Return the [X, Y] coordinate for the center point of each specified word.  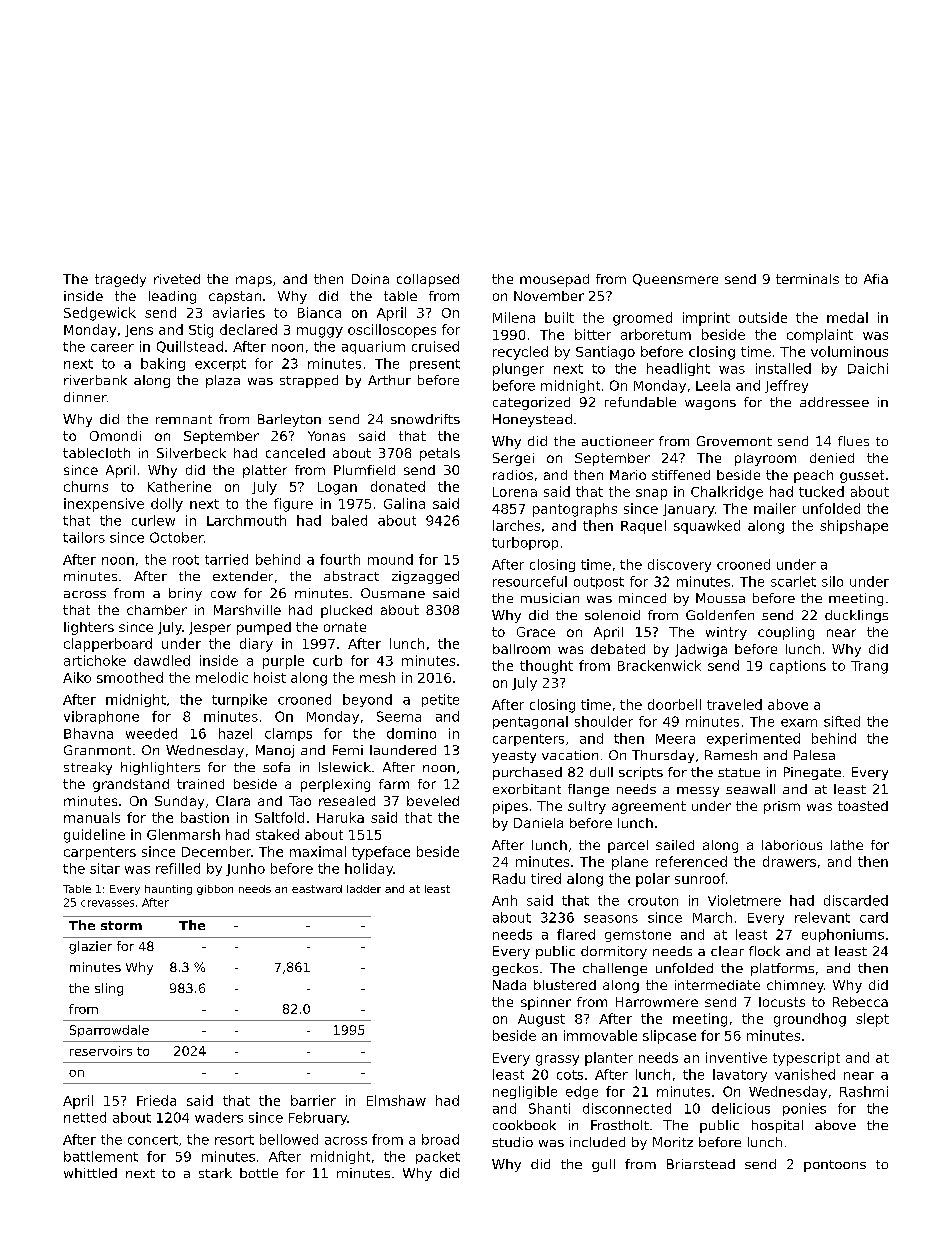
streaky [88, 768]
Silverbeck [191, 453]
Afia [876, 279]
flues [853, 441]
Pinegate [812, 773]
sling [109, 989]
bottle [259, 1173]
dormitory [614, 952]
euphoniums [843, 935]
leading [172, 297]
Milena [514, 317]
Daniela [538, 823]
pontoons [835, 1166]
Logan [337, 488]
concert [153, 1140]
